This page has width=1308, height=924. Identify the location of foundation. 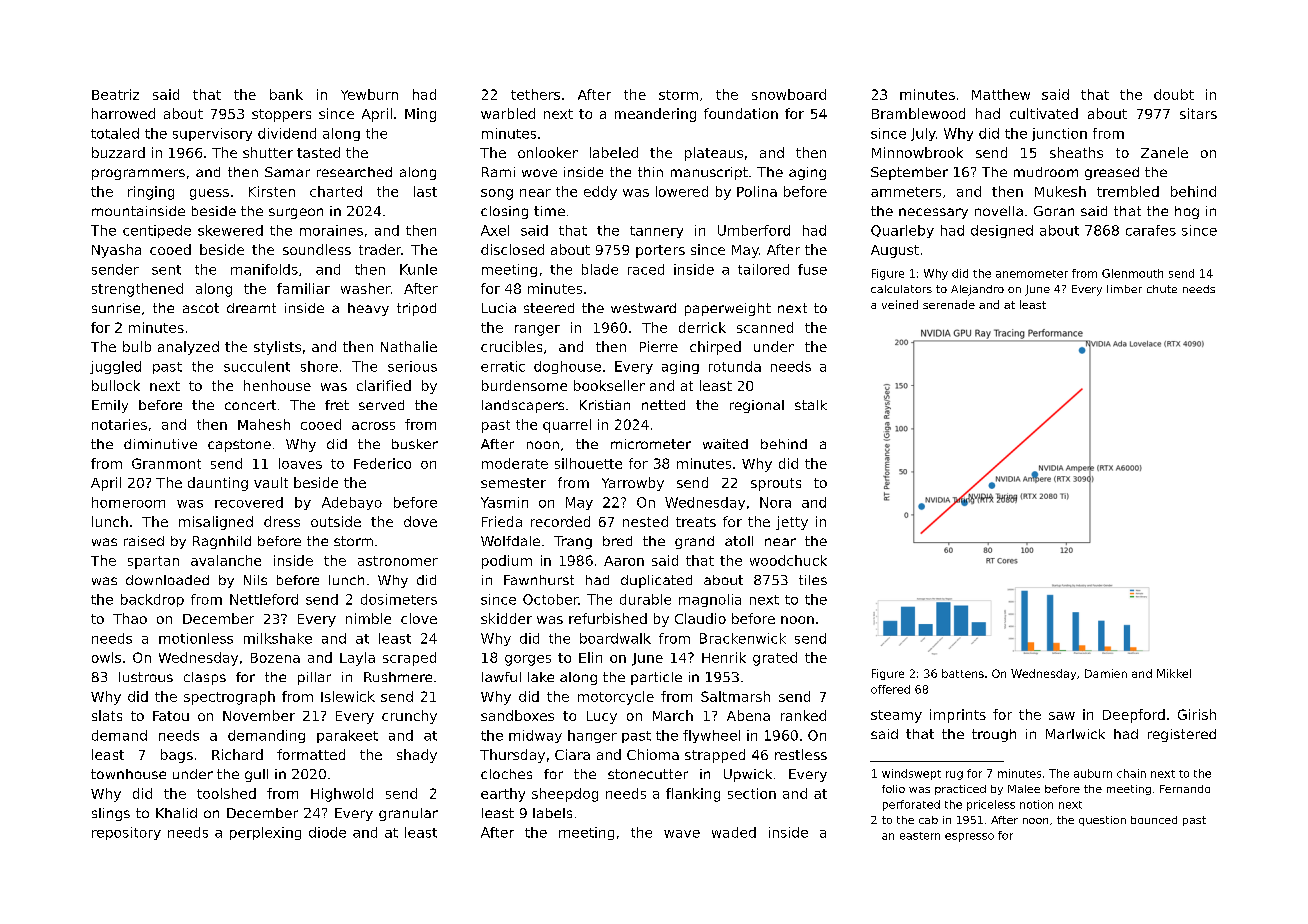
(741, 113).
